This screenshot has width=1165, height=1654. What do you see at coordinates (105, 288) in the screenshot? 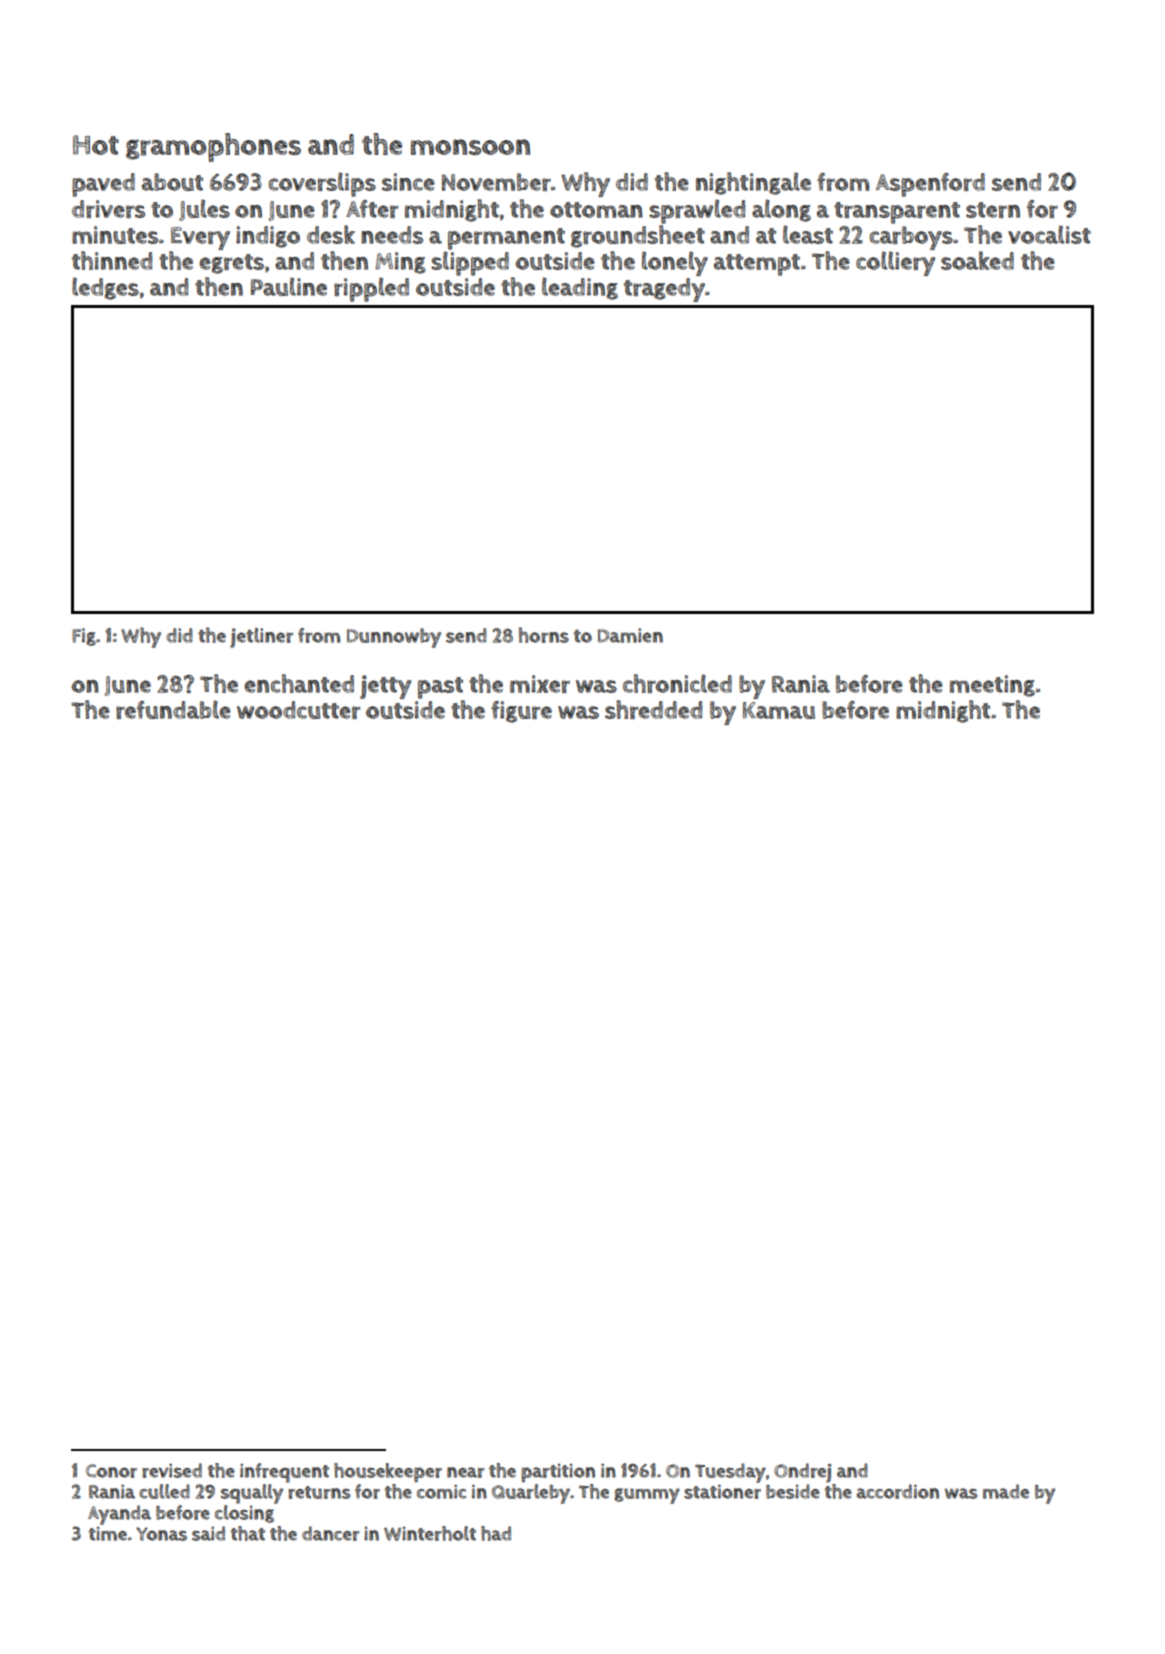
I see `ledges` at bounding box center [105, 288].
